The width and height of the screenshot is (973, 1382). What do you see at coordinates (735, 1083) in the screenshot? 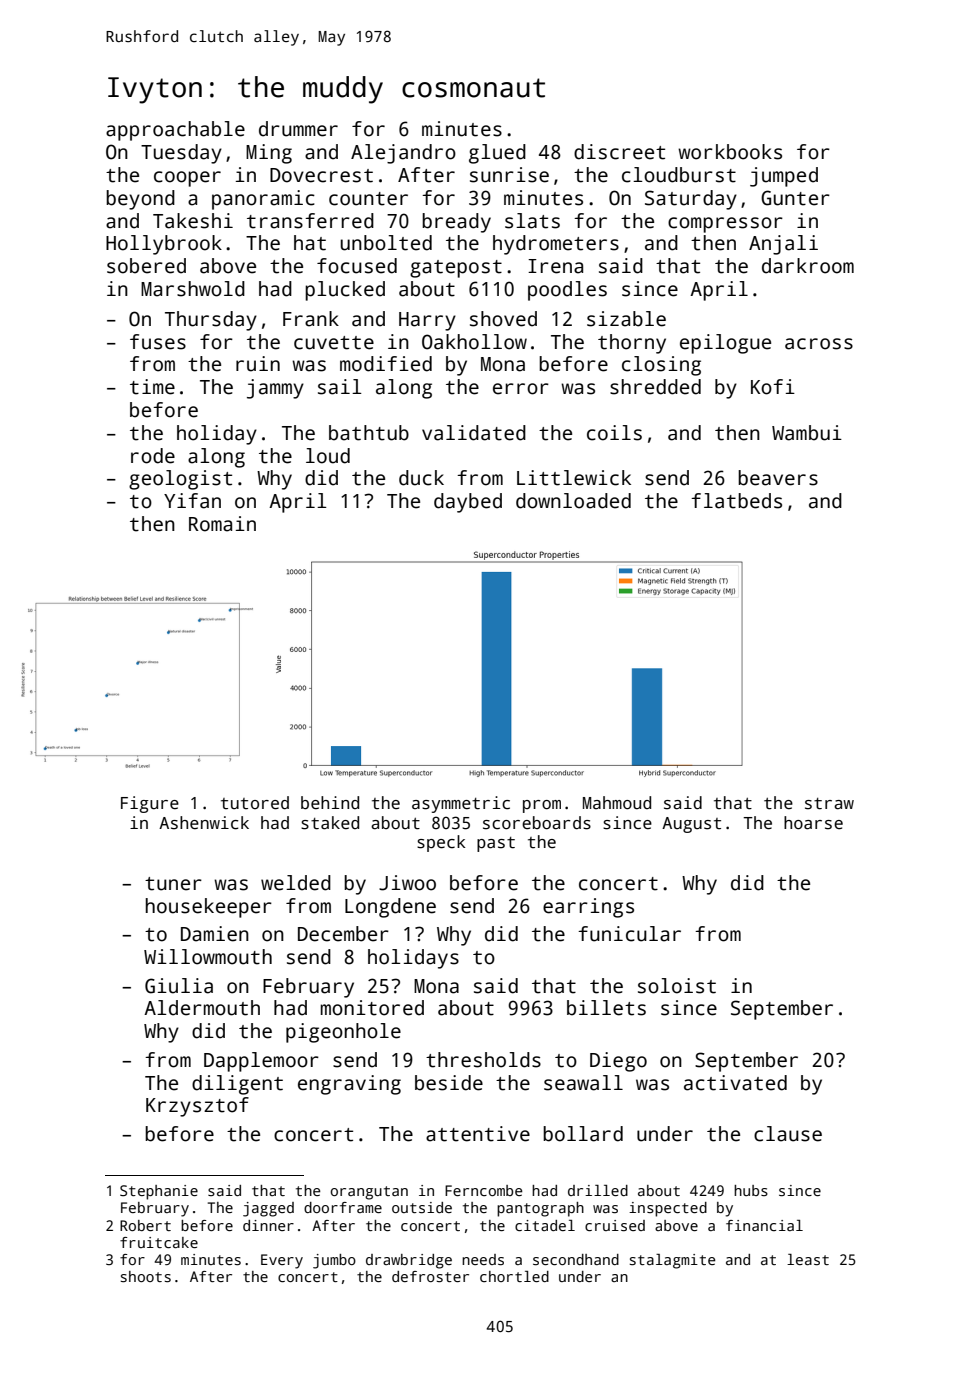
I see `activated` at bounding box center [735, 1083].
